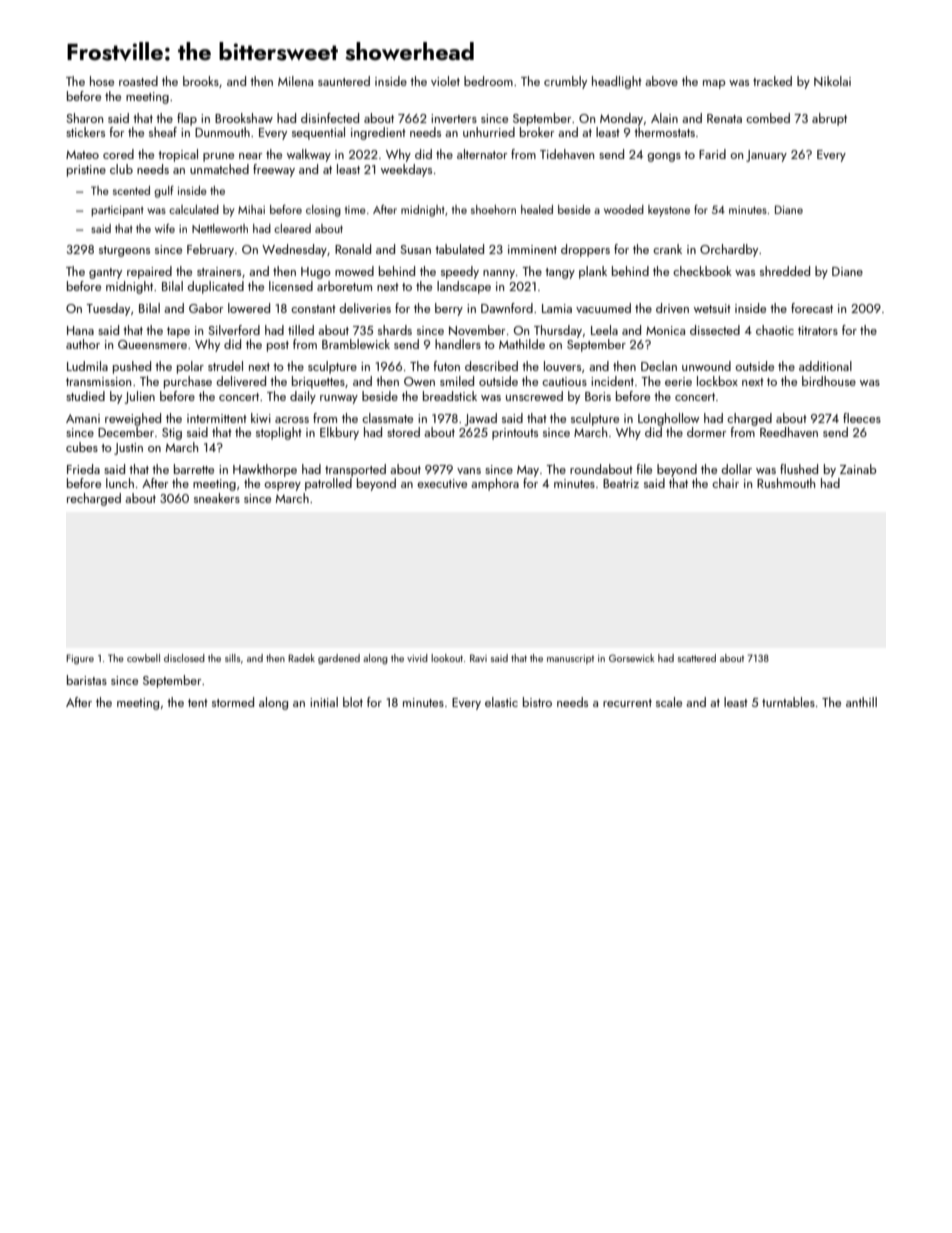 Image resolution: width=952 pixels, height=1233 pixels. I want to click on recurrent, so click(627, 703).
